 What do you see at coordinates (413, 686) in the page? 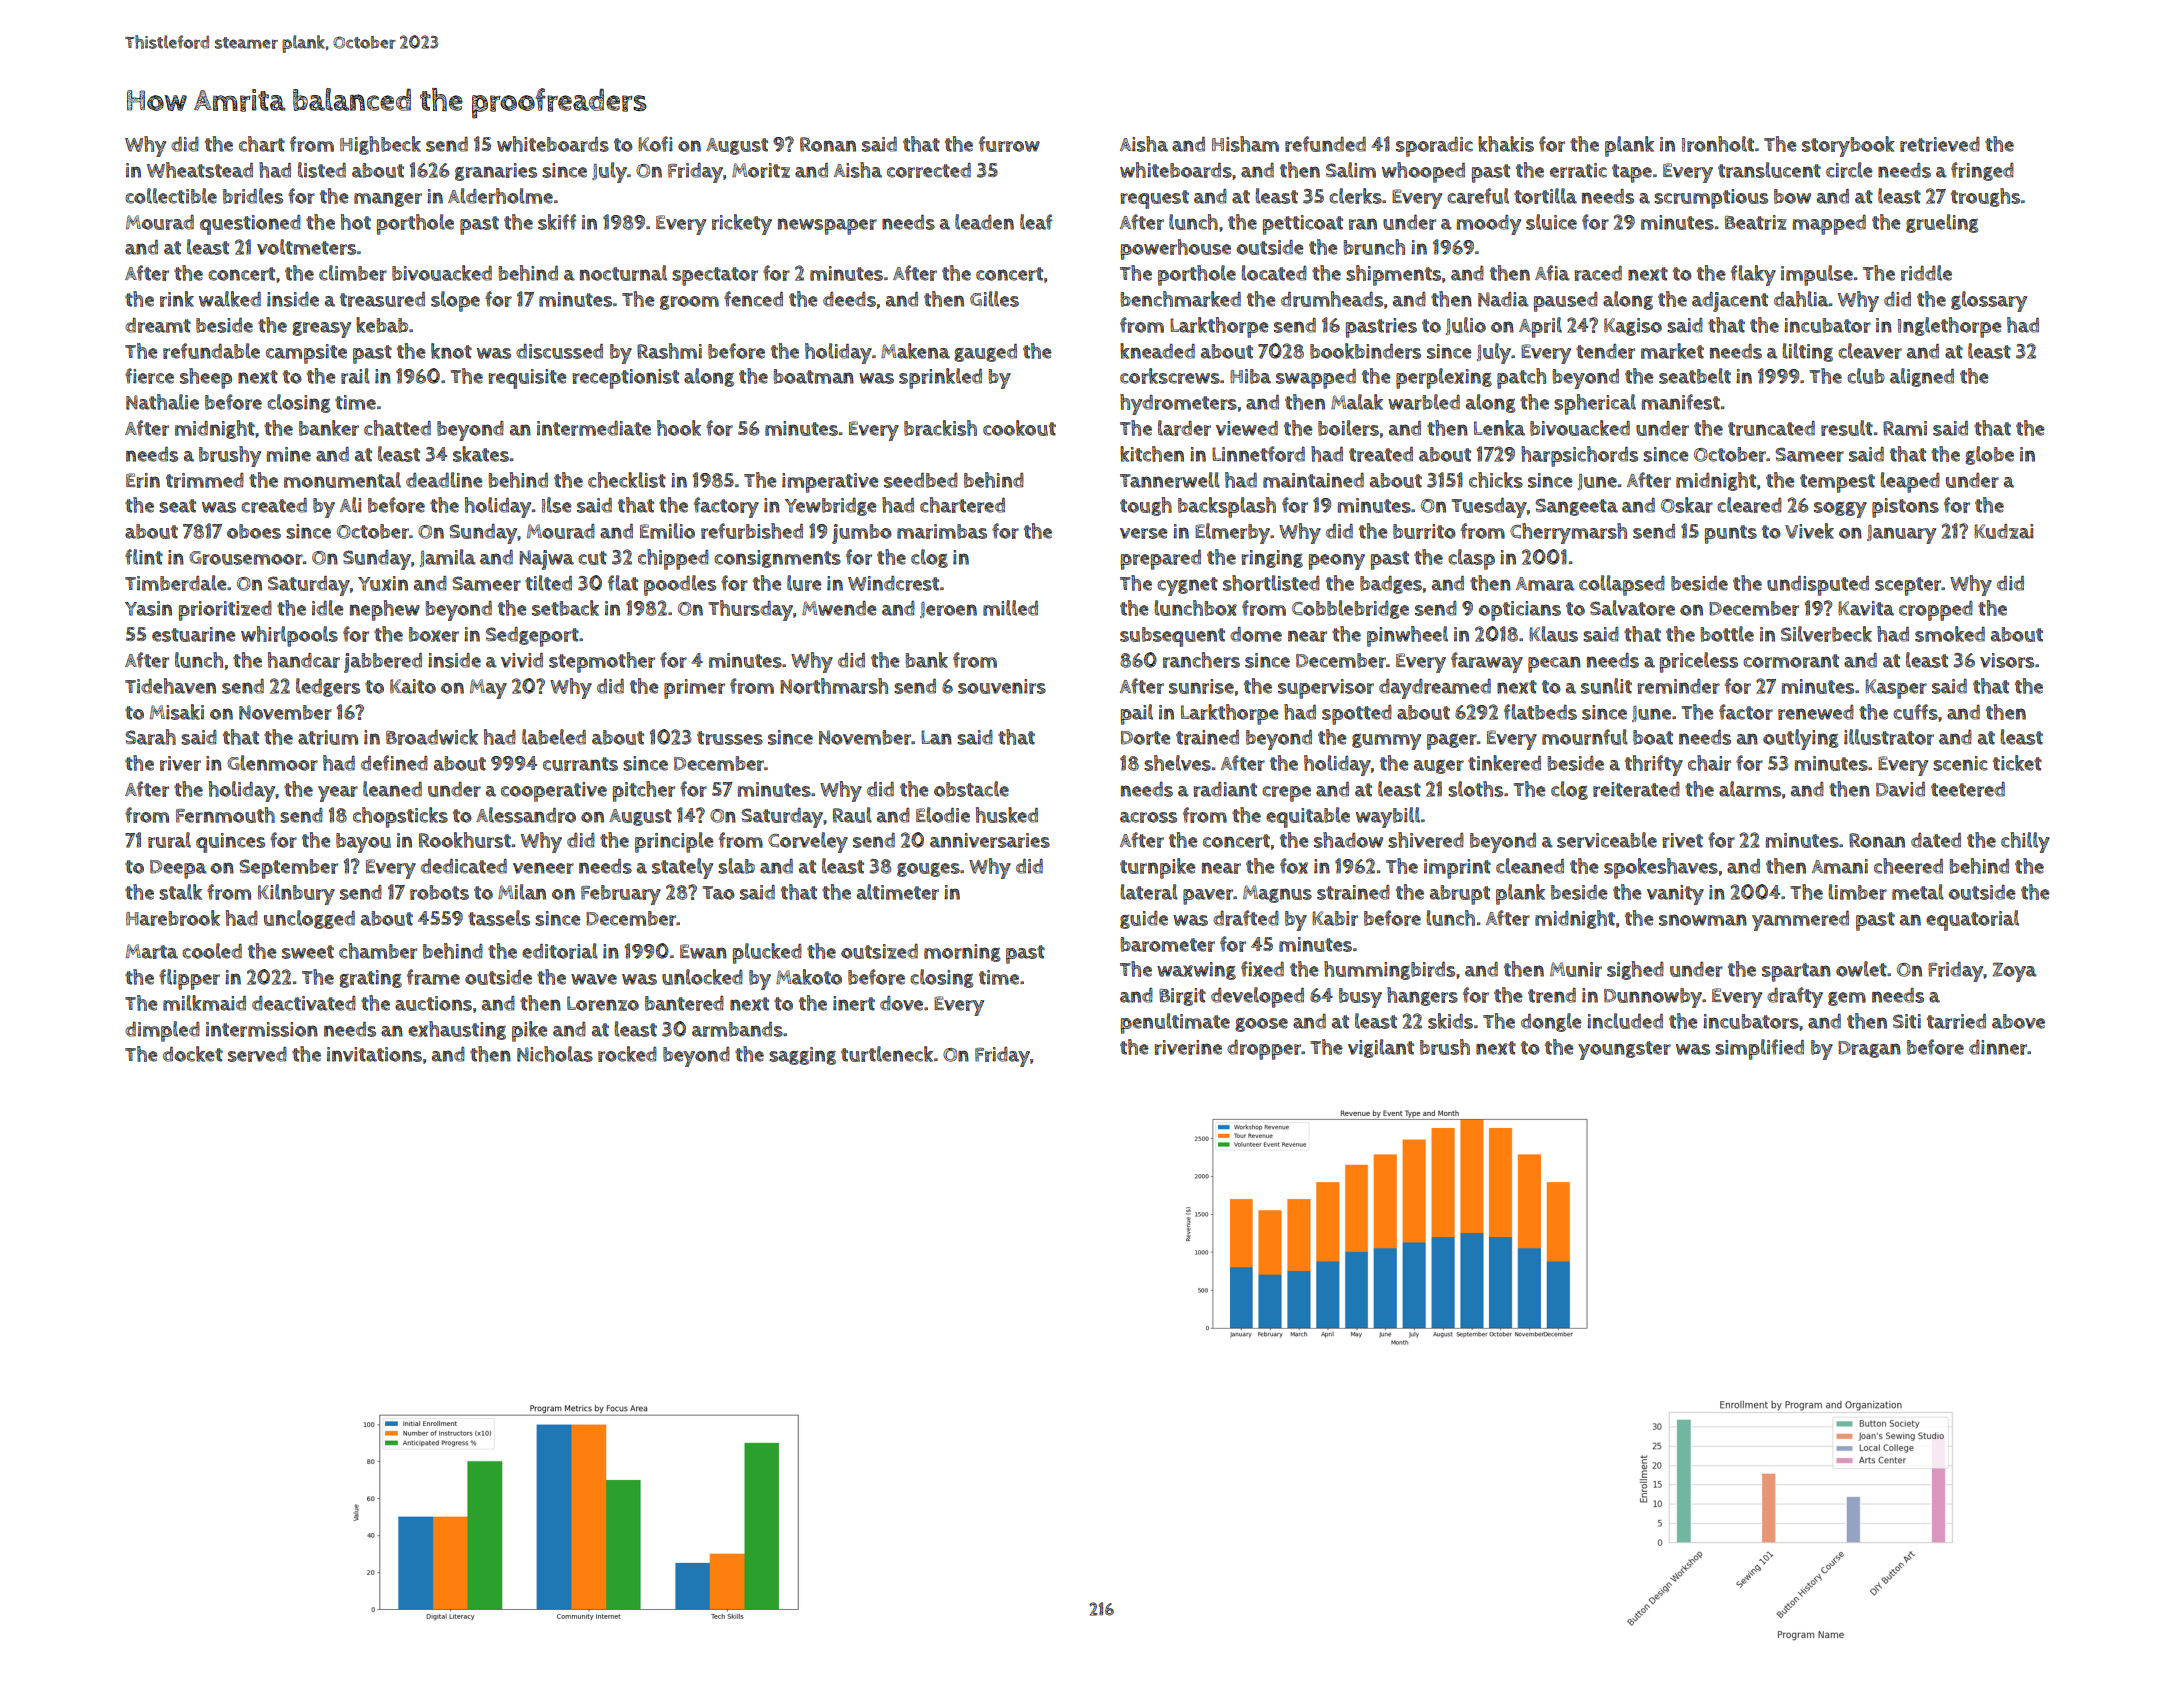
I see `Kaito` at bounding box center [413, 686].
